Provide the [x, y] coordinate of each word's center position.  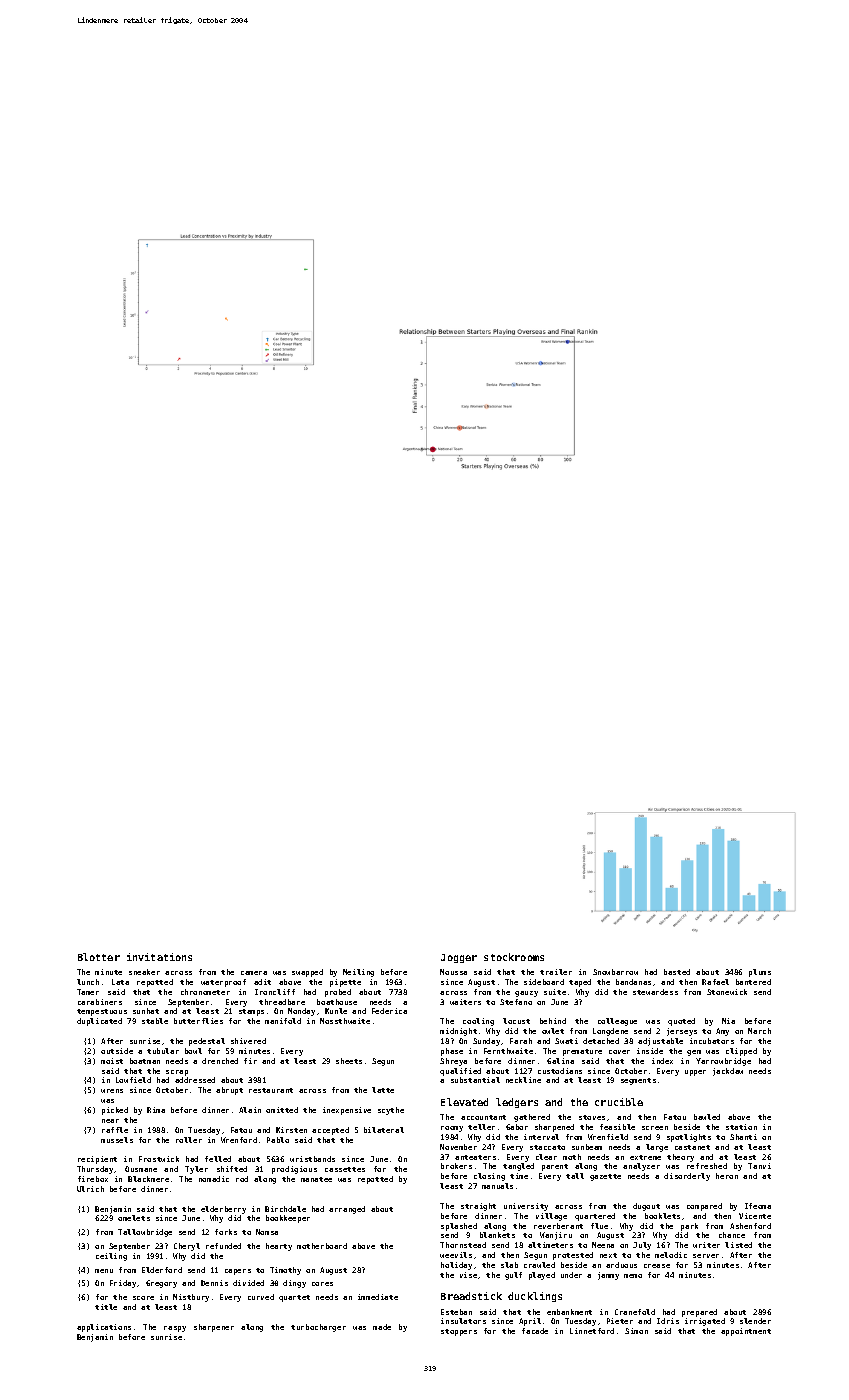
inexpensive [347, 1111]
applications [104, 1328]
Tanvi [759, 1166]
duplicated [99, 1022]
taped [580, 983]
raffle [115, 1130]
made [382, 1327]
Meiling [358, 973]
